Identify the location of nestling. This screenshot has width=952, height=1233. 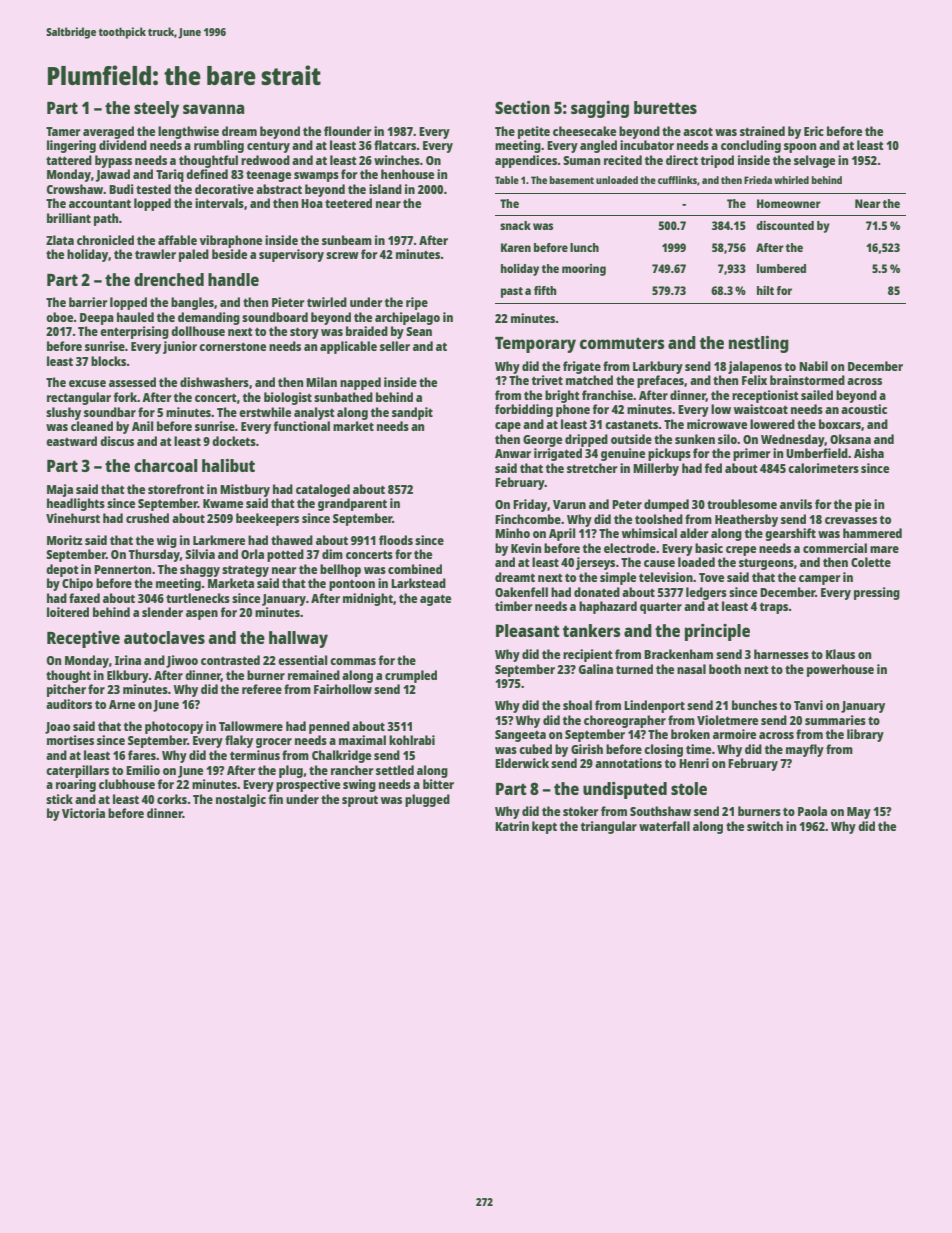
(759, 344).
